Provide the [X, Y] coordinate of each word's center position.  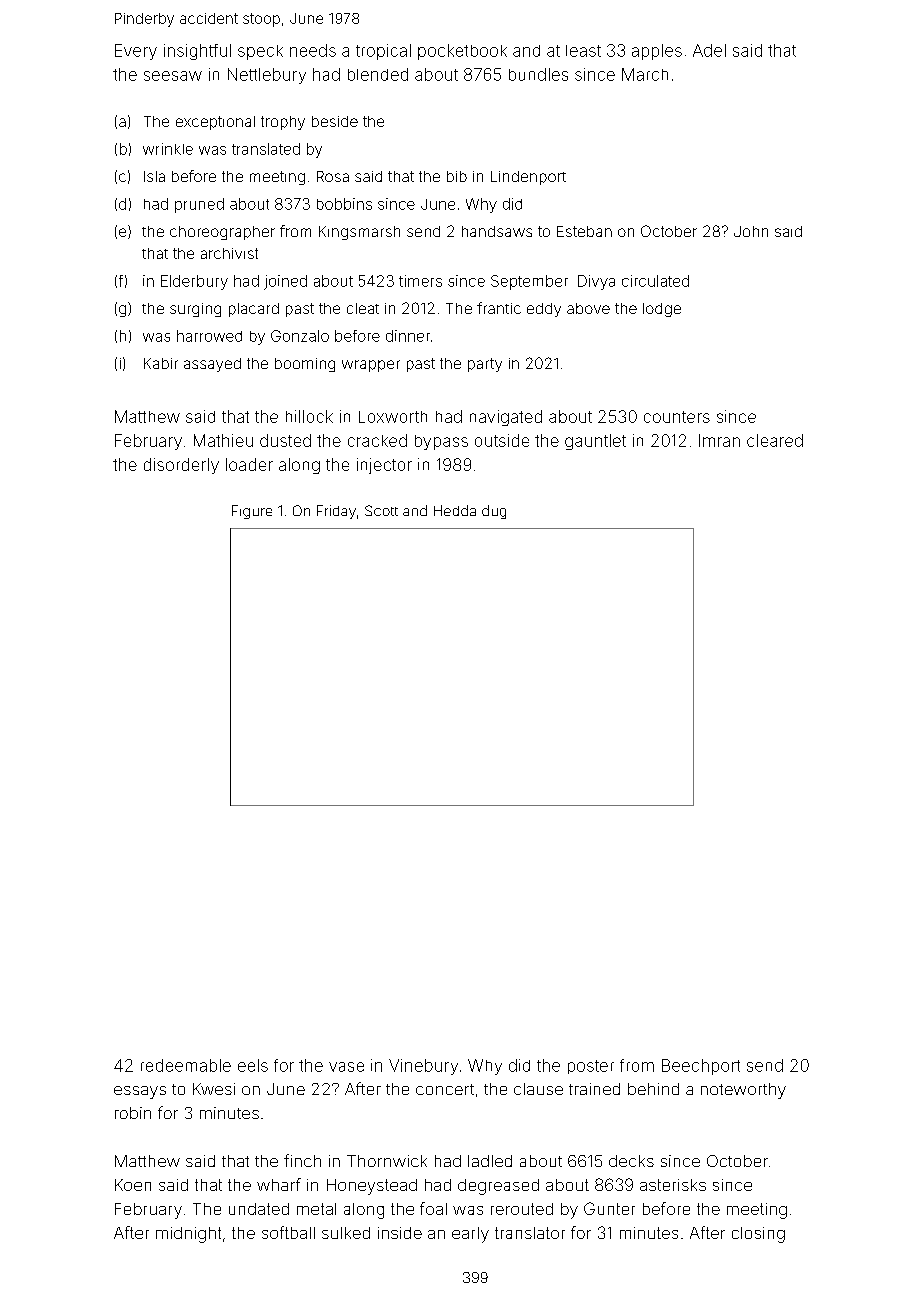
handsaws [497, 231]
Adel [709, 50]
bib [457, 176]
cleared [775, 440]
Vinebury [423, 1067]
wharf [279, 1184]
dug [494, 512]
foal [433, 1208]
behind [653, 1089]
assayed [212, 365]
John [751, 231]
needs [313, 50]
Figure [252, 512]
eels [253, 1065]
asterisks [673, 1185]
